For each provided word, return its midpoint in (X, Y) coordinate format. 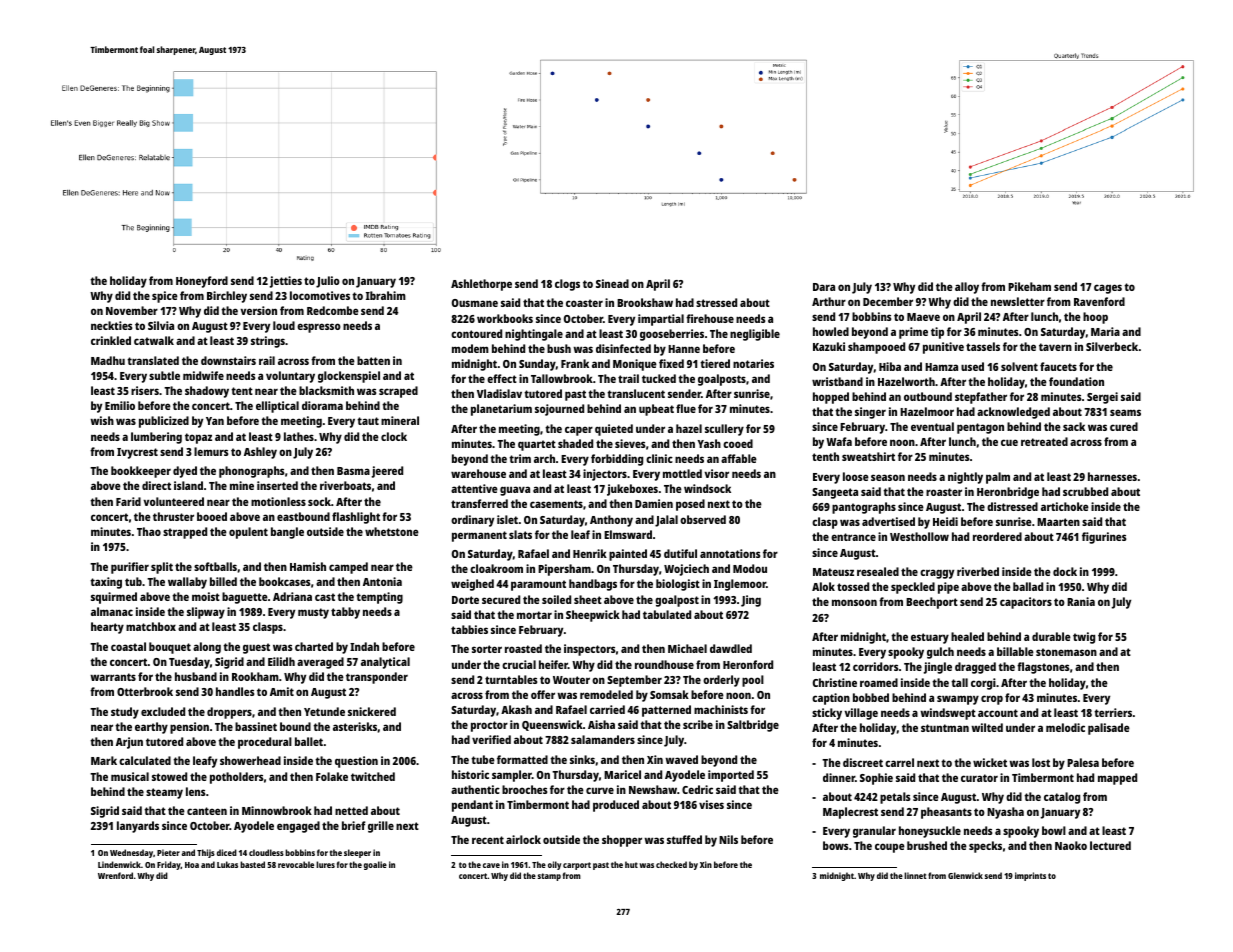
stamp (549, 877)
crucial (519, 664)
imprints (1030, 876)
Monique (635, 365)
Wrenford (115, 875)
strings (268, 342)
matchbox (151, 626)
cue (1009, 442)
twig (1084, 638)
